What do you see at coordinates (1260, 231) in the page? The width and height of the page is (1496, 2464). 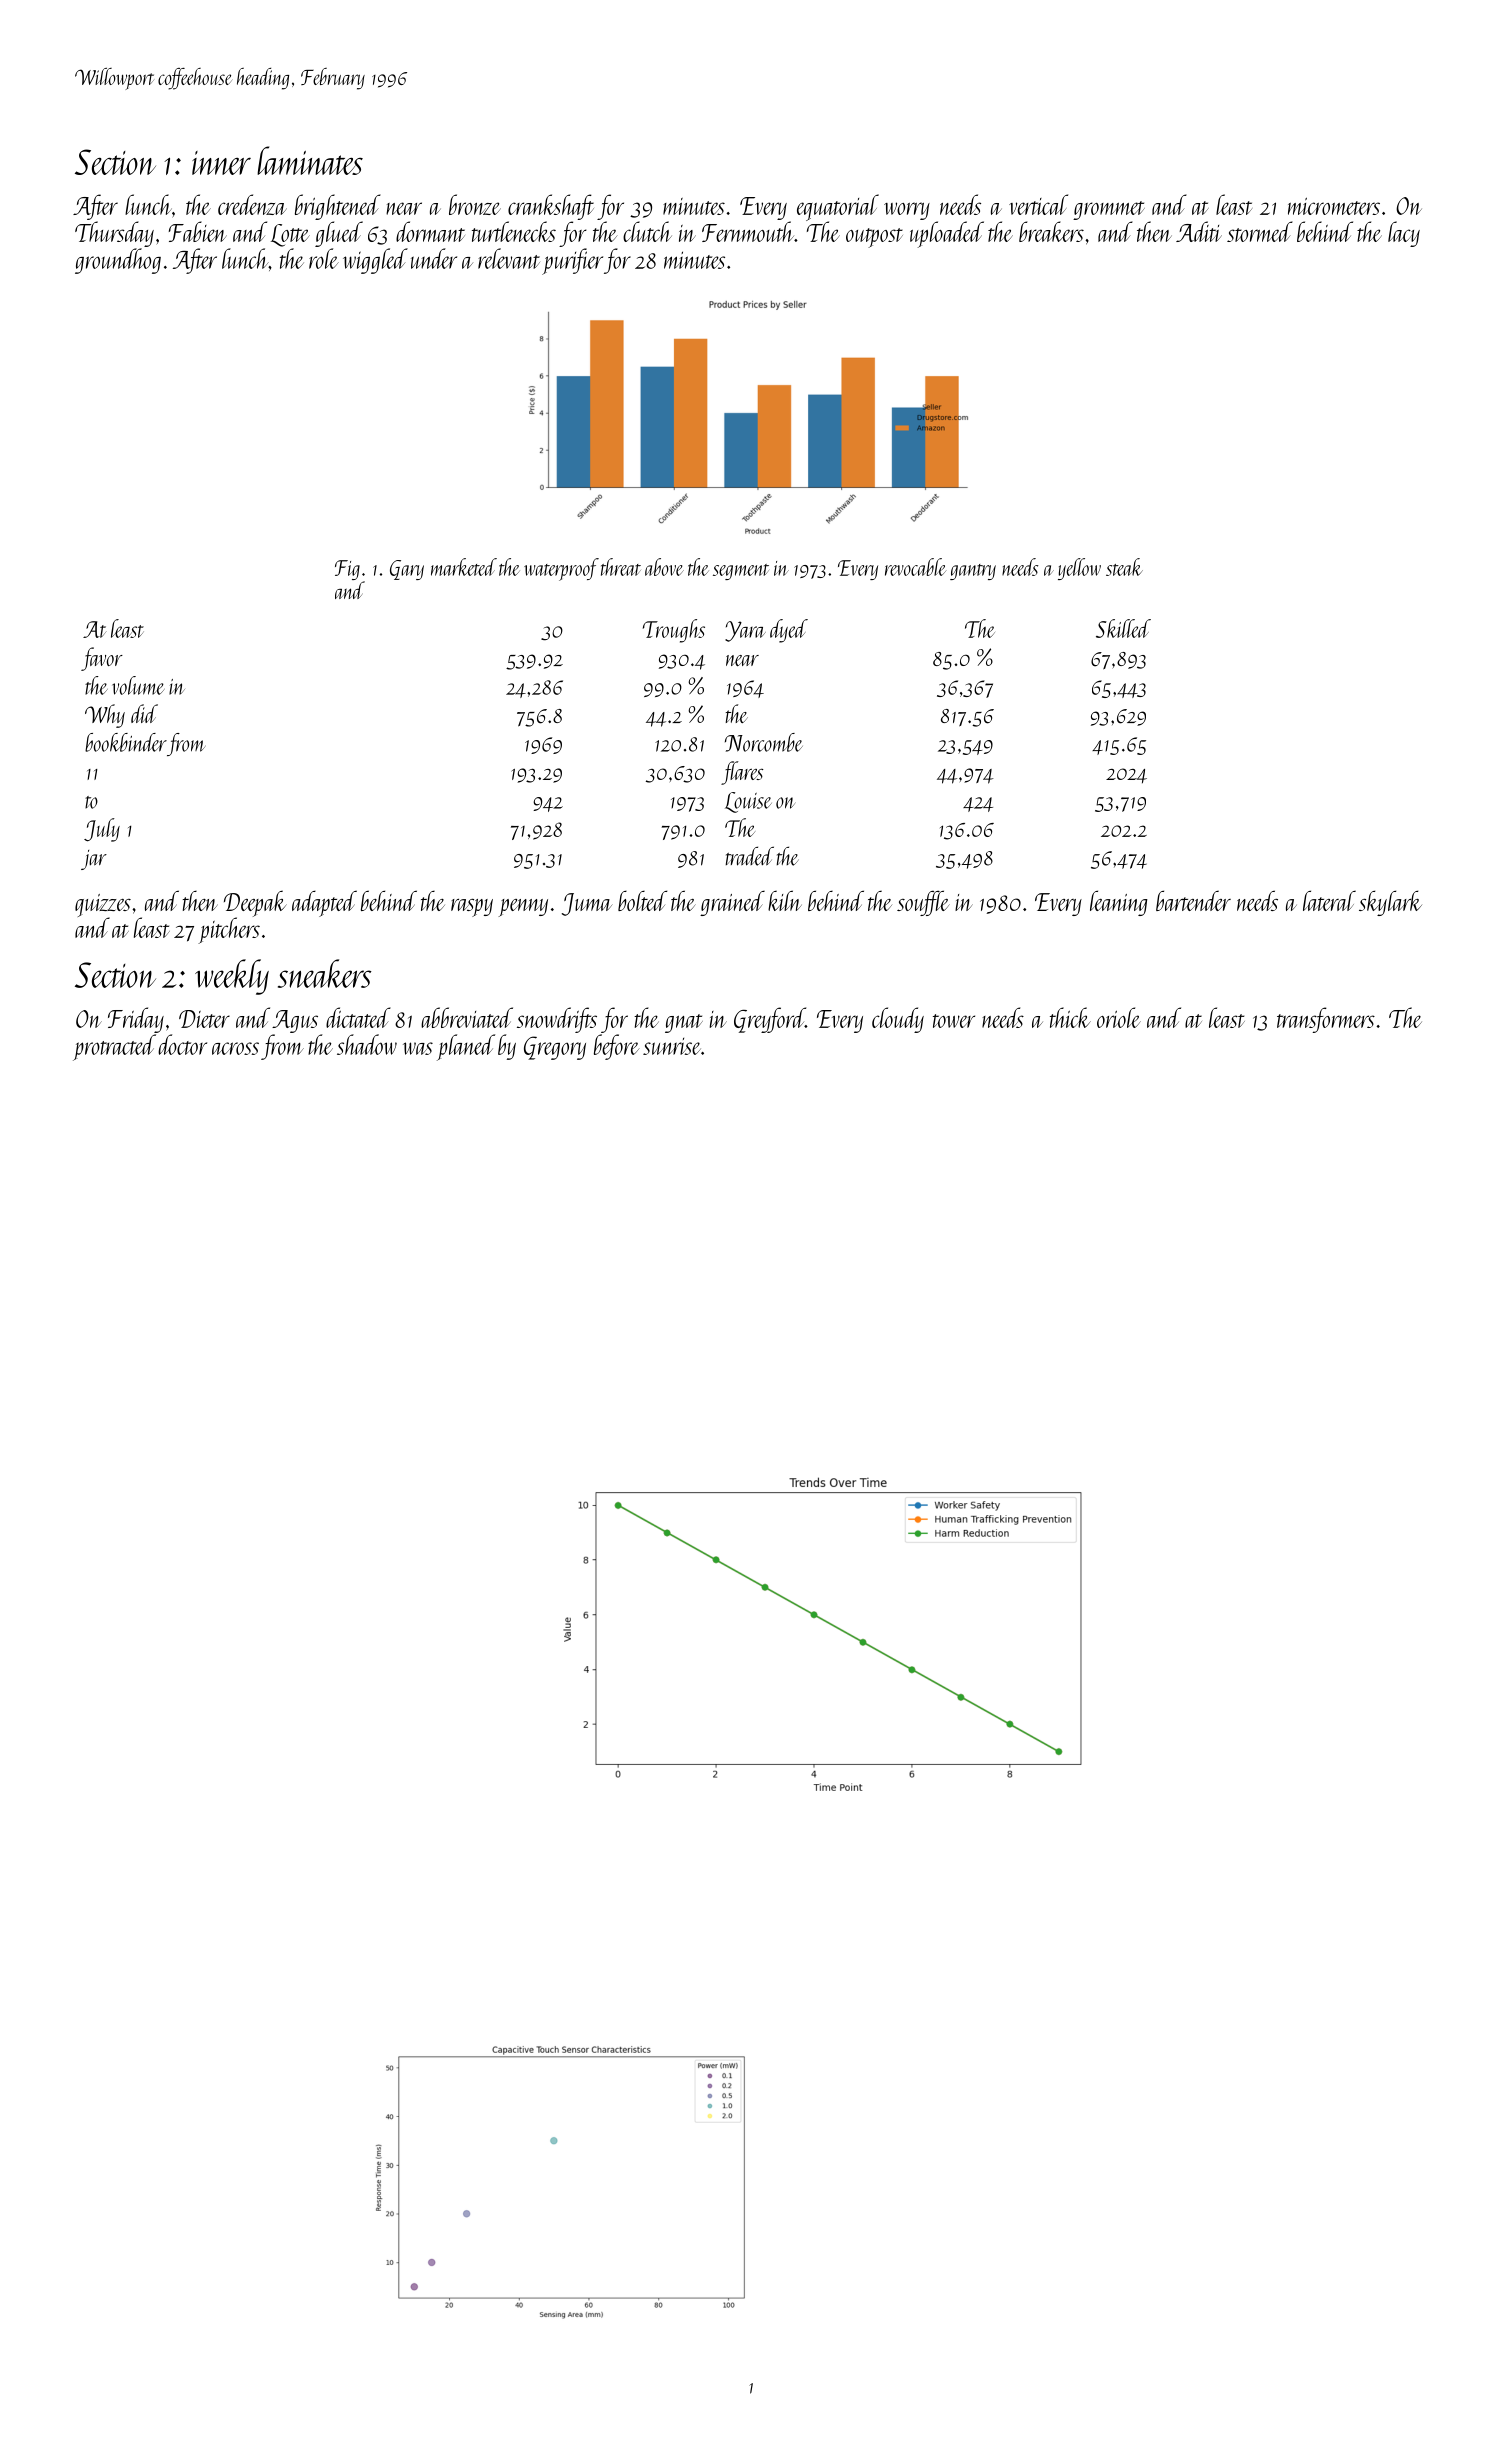 I see `stormed` at bounding box center [1260, 231].
